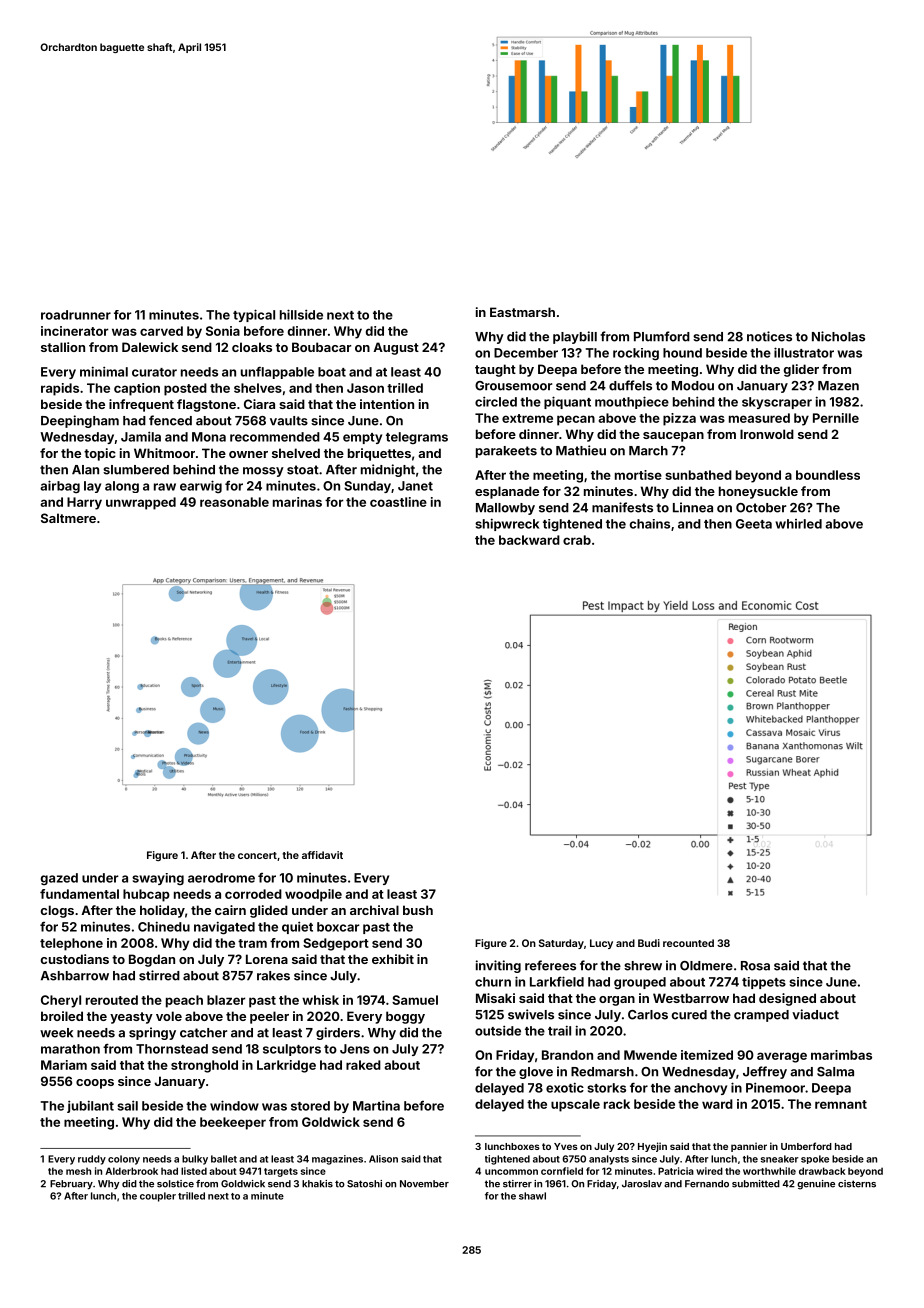  Describe the element at coordinates (233, 1123) in the screenshot. I see `beekeeper` at that location.
